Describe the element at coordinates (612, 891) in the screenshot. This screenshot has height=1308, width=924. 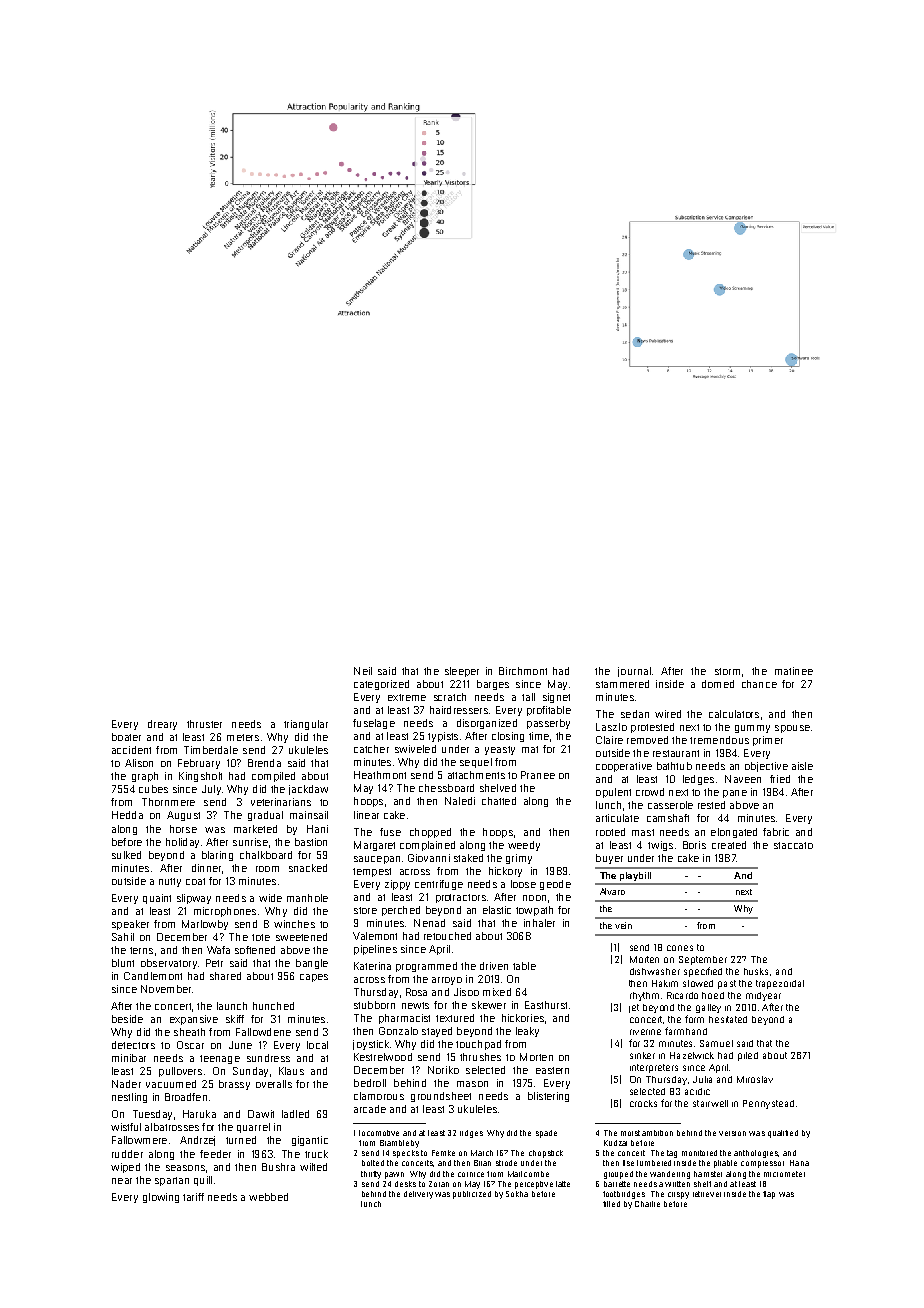
I see `Alvaro` at that location.
